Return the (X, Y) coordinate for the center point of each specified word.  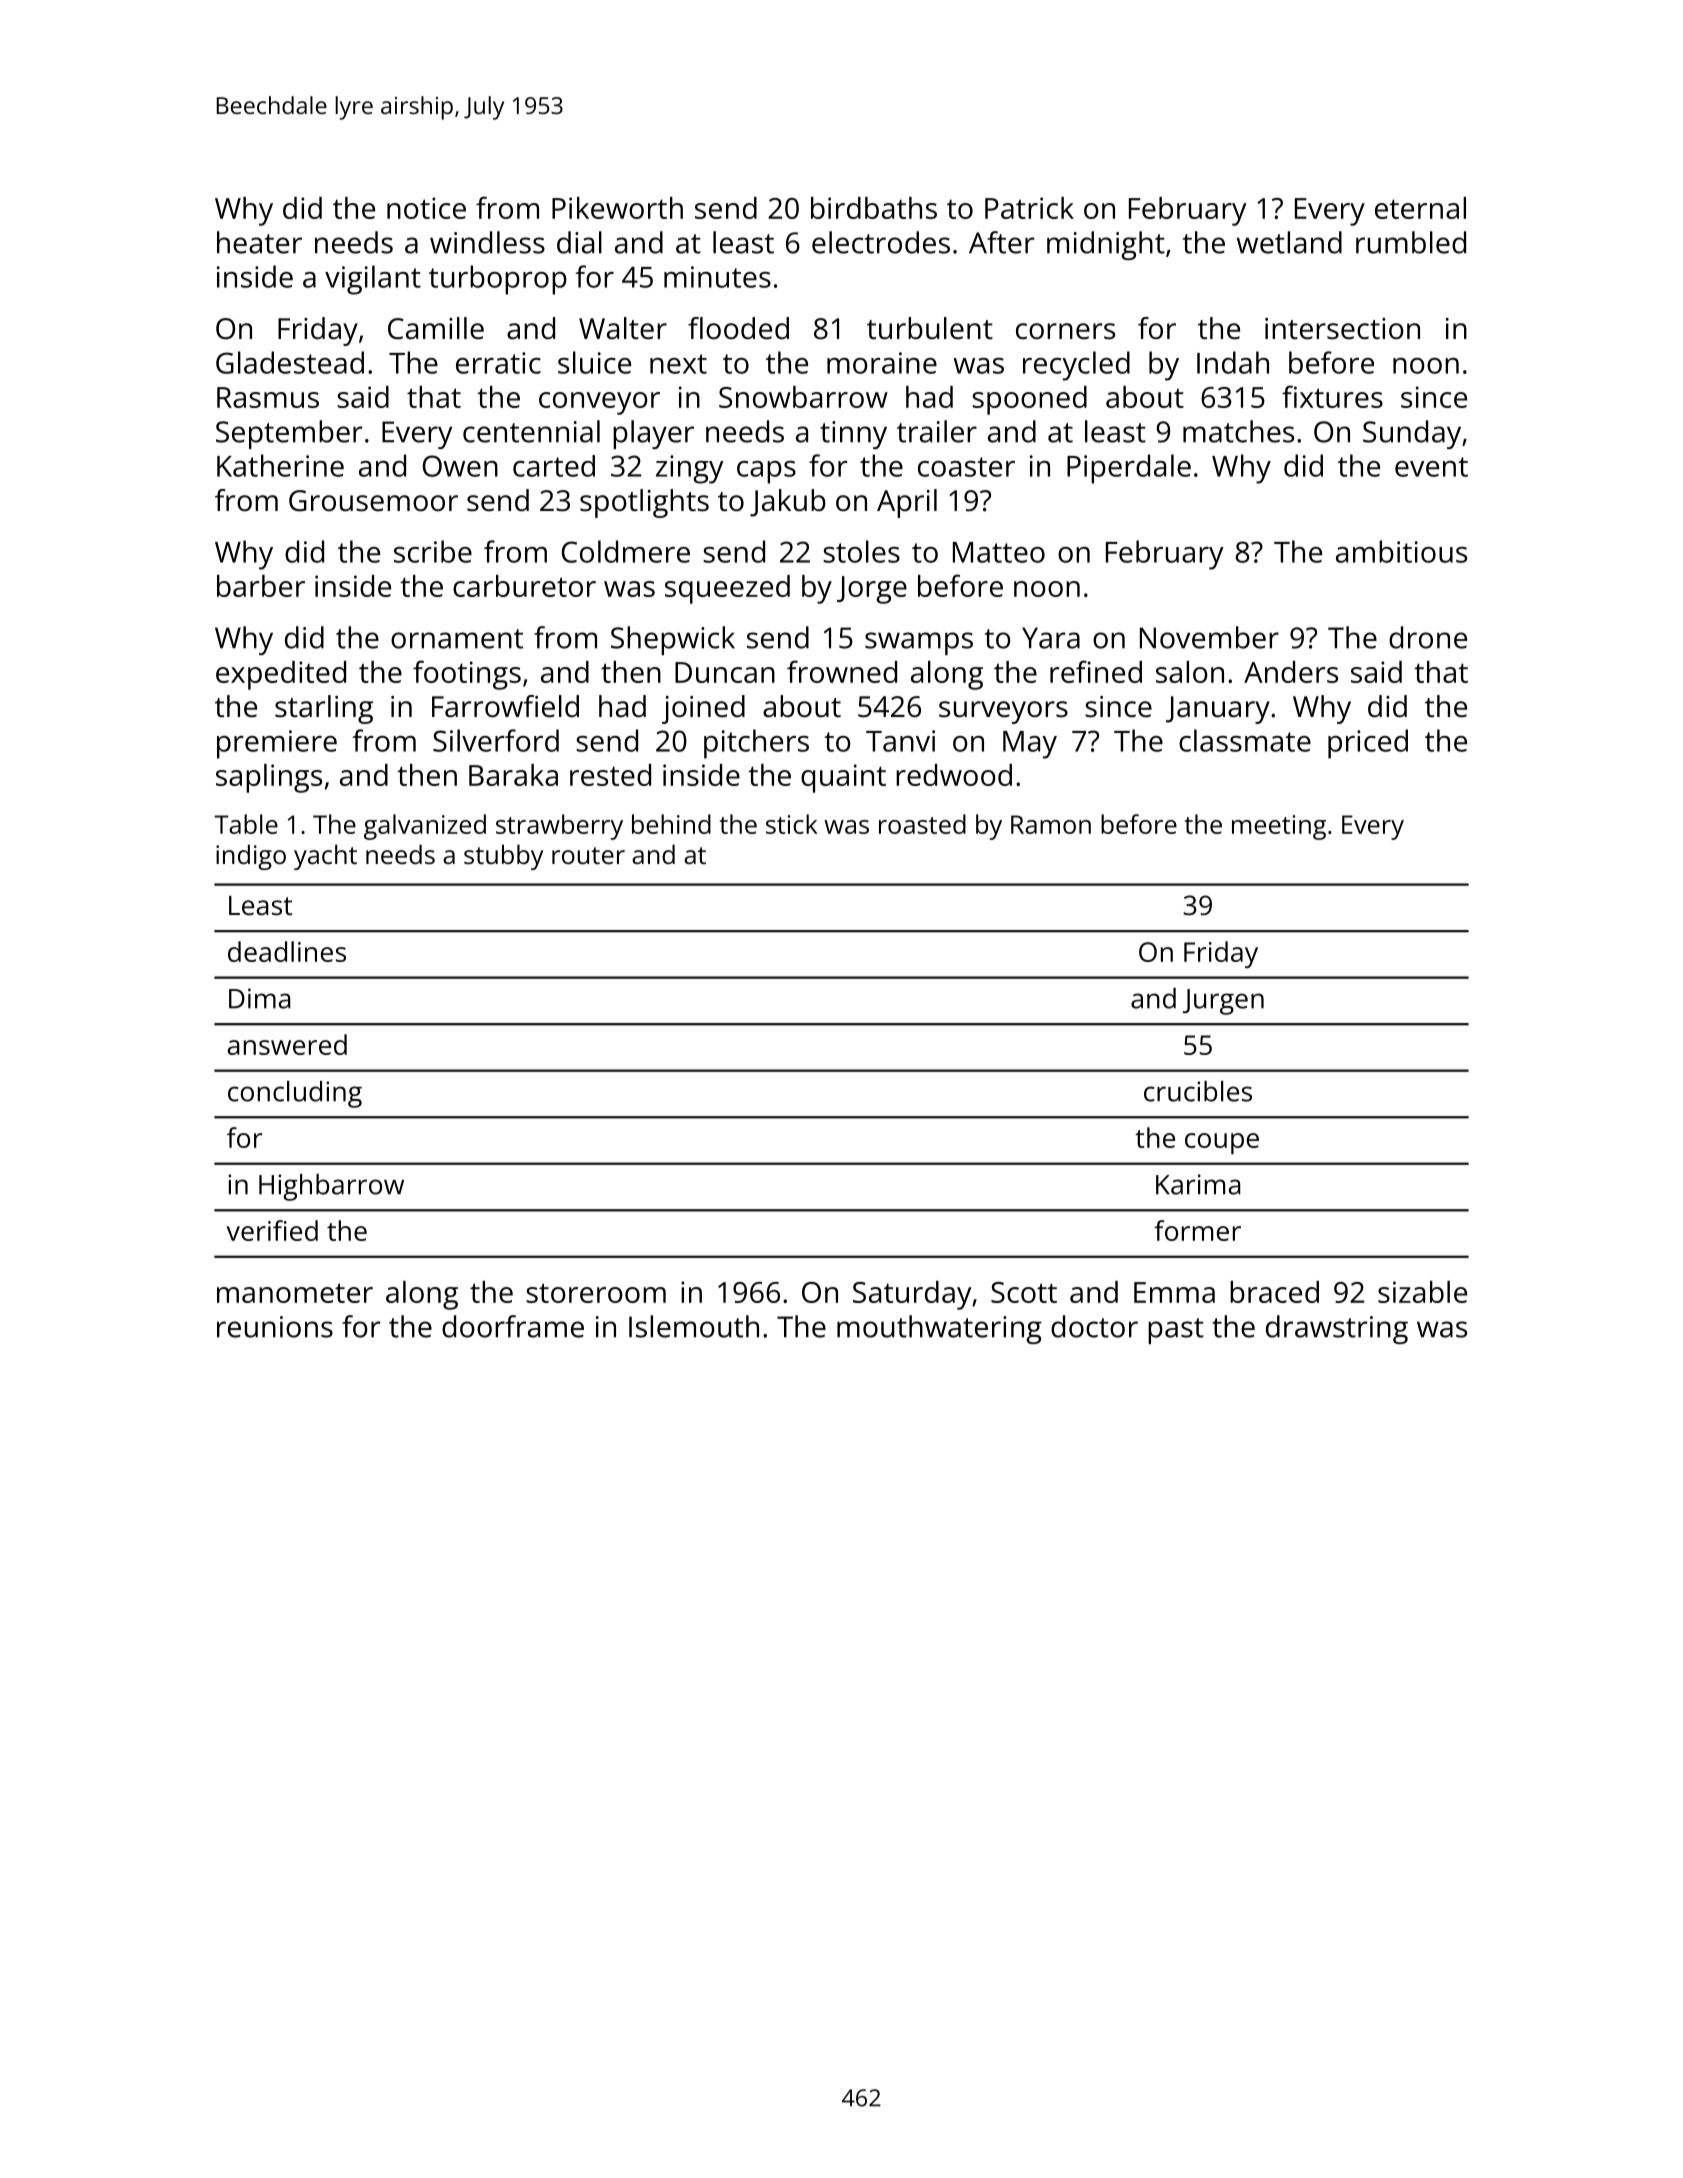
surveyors (1003, 712)
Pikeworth (617, 208)
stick (792, 824)
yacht (325, 857)
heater (259, 242)
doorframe (513, 1326)
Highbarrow (331, 1187)
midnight (1106, 245)
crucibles (1198, 1091)
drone (1428, 637)
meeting (1279, 827)
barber (261, 586)
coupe (1222, 1143)
